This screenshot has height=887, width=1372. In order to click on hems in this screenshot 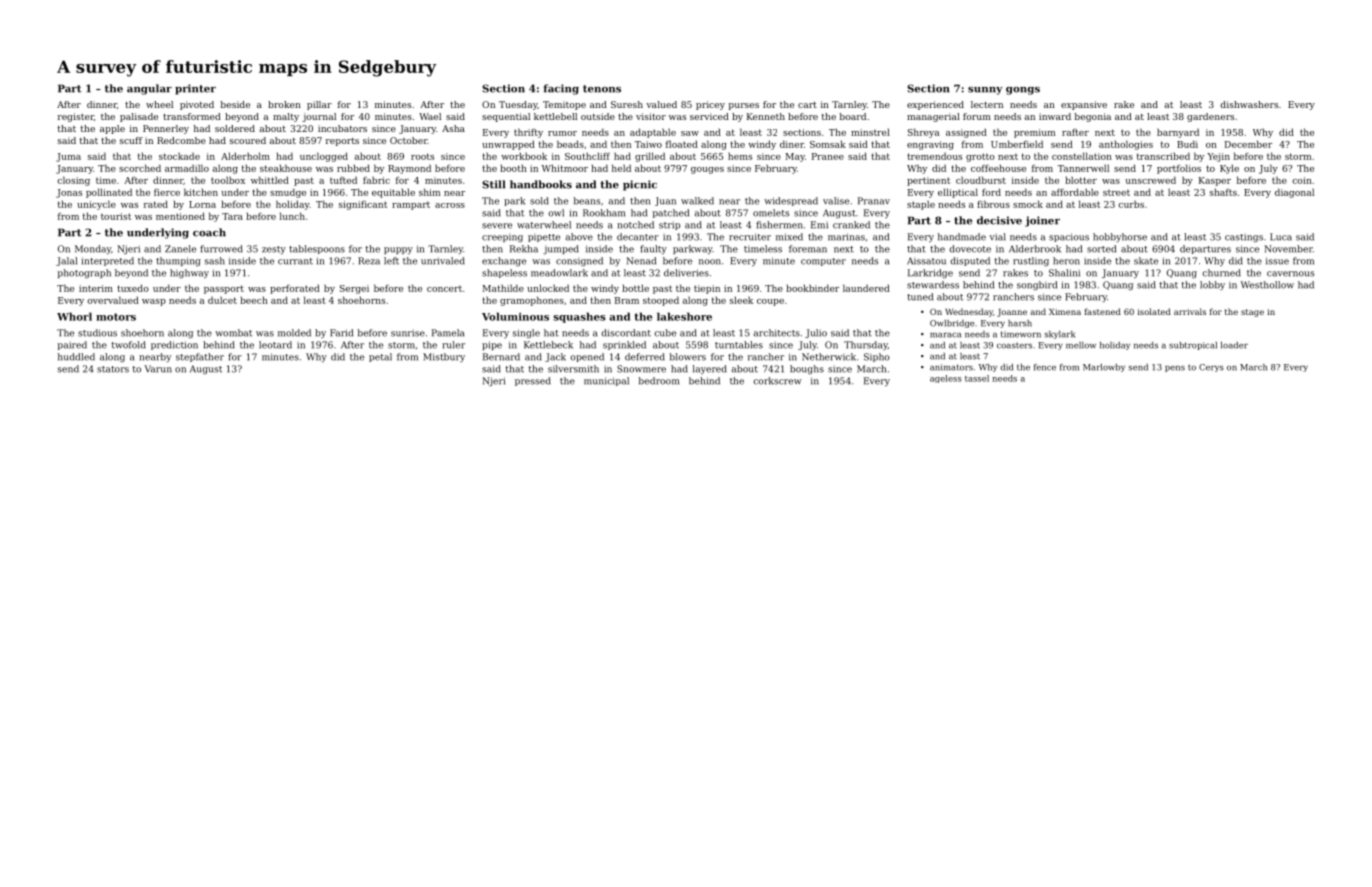, I will do `click(740, 156)`.
